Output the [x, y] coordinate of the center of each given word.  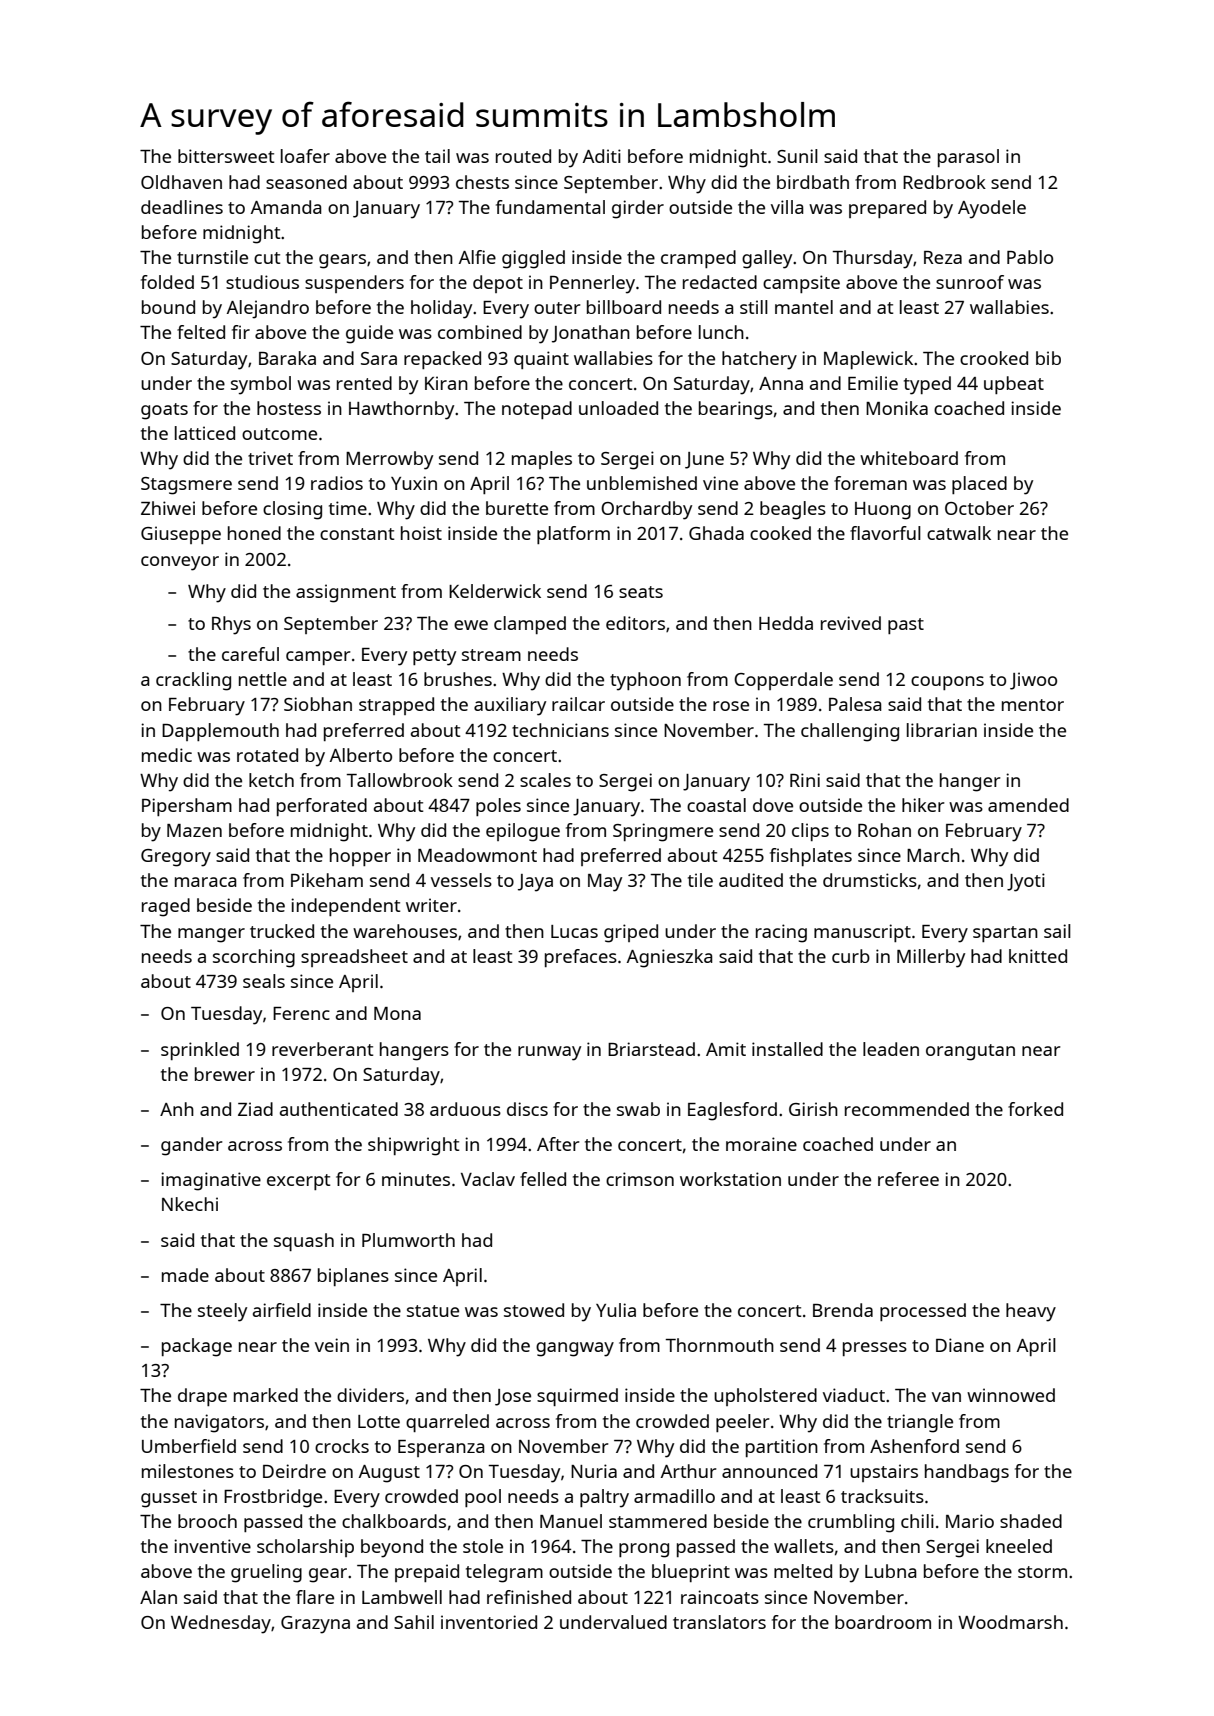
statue [433, 1311]
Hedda [786, 623]
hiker [923, 805]
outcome [279, 434]
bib [1048, 358]
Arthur [688, 1471]
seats [641, 592]
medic [167, 755]
